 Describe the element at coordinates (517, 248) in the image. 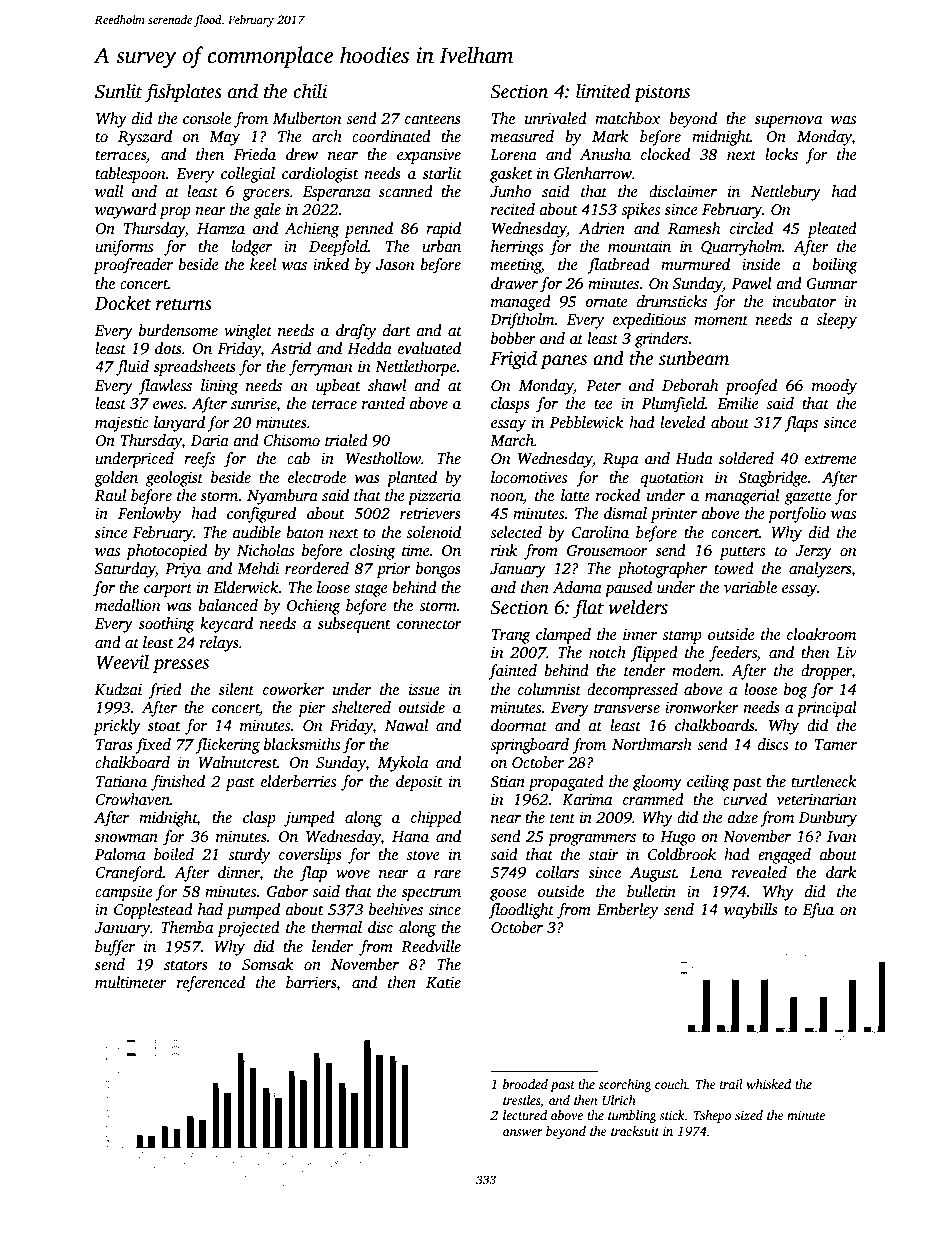

I see `herrings` at that location.
